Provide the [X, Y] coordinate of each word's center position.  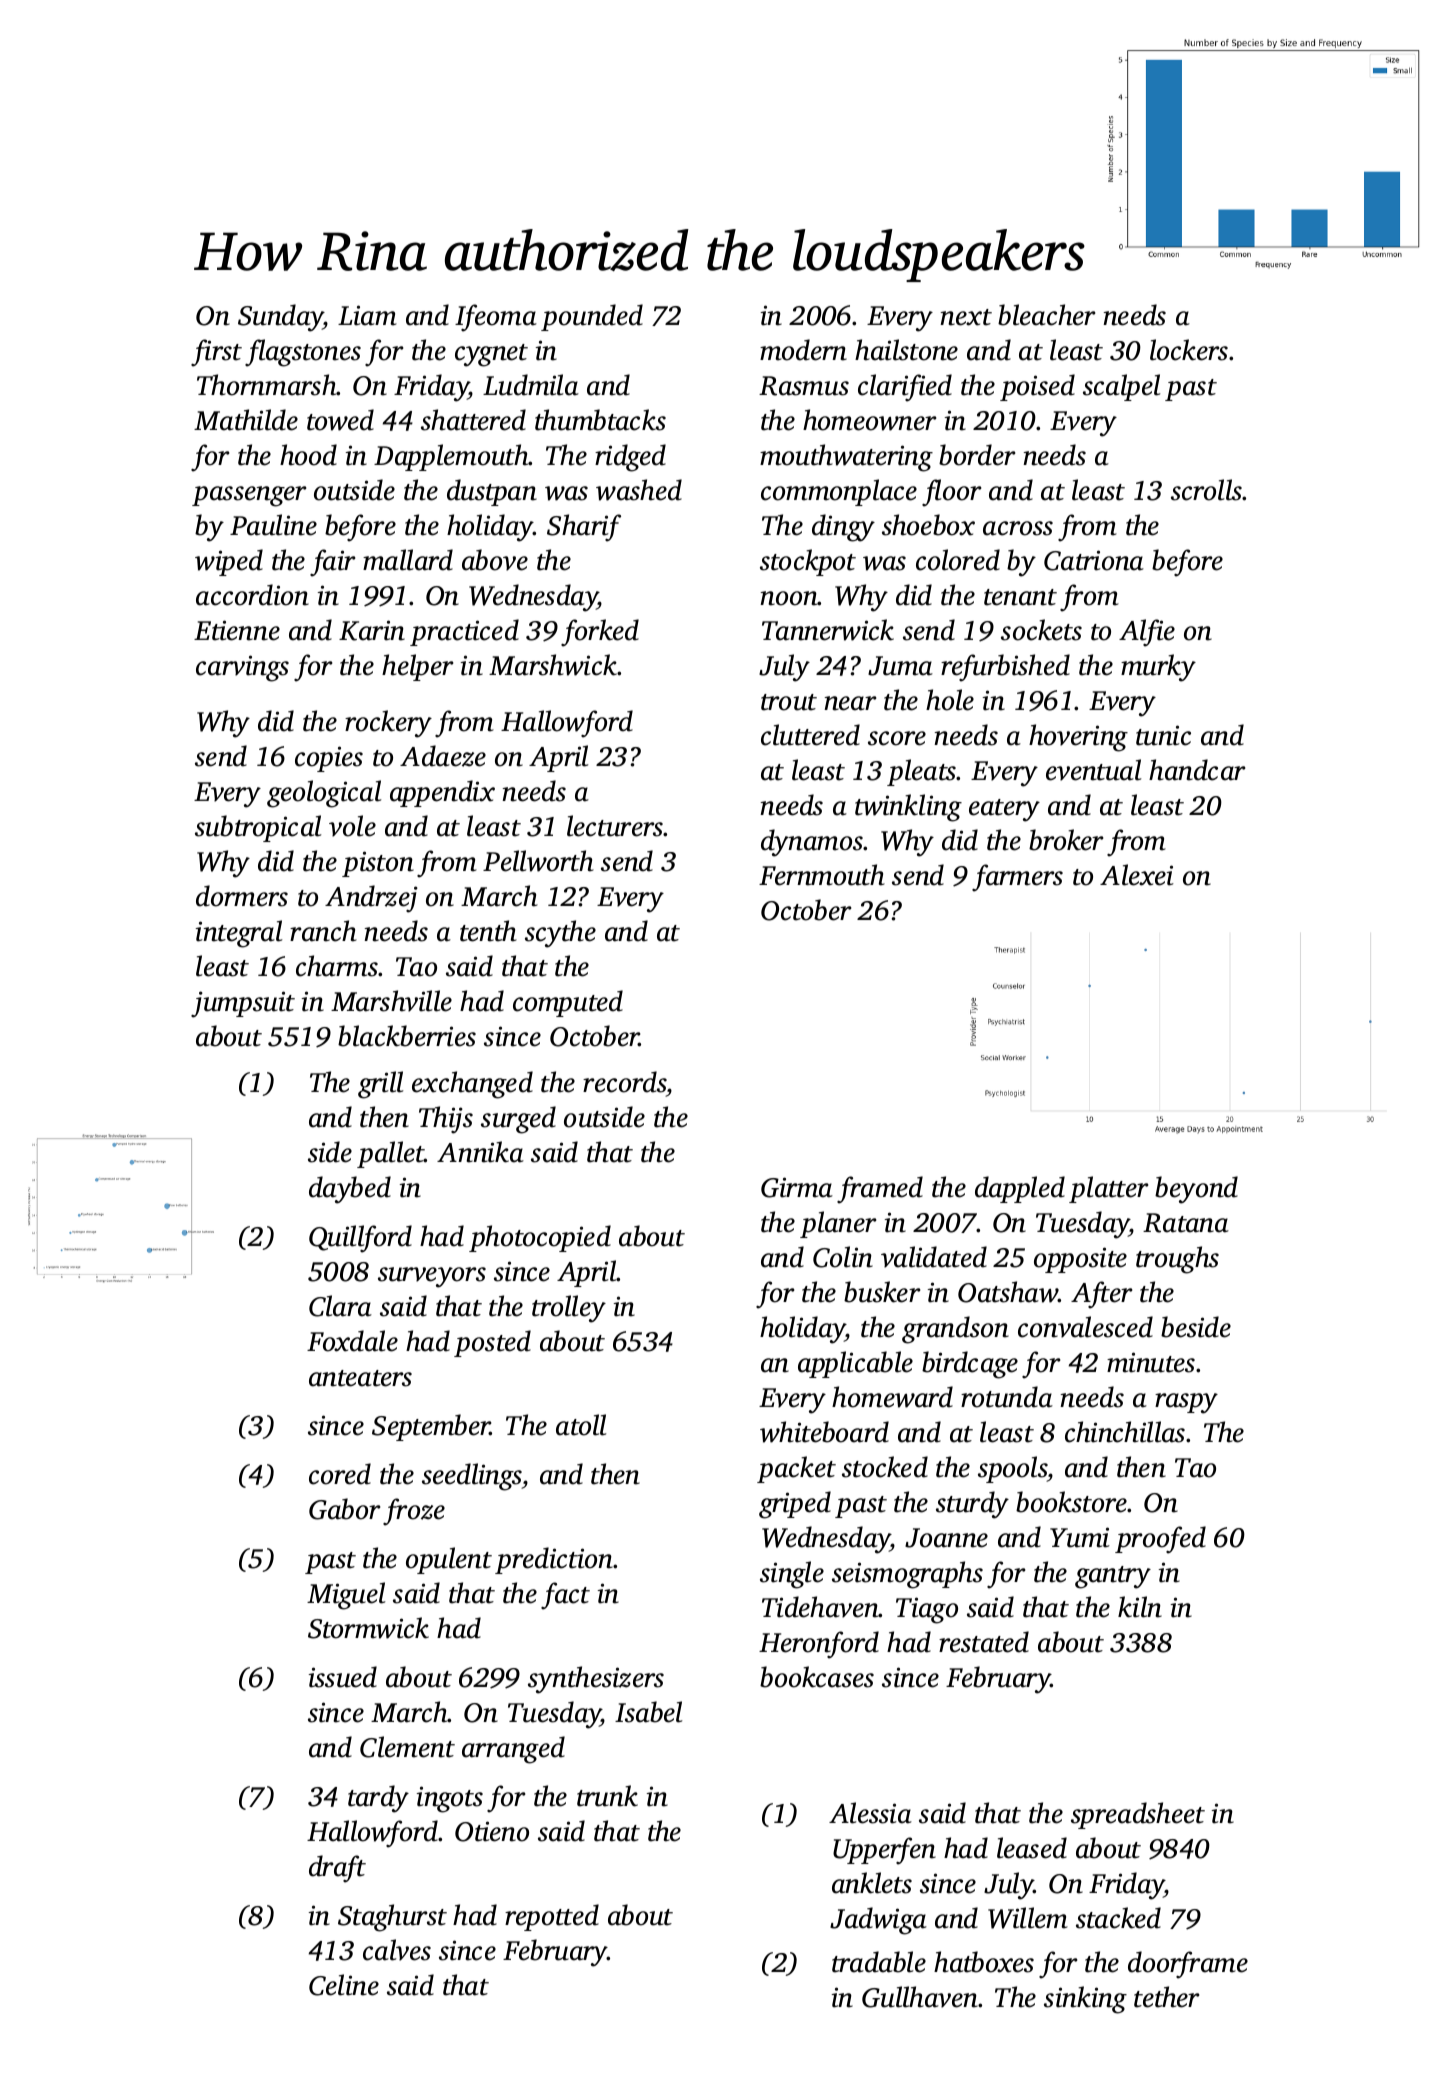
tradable [879, 1962]
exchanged [472, 1085]
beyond [1196, 1190]
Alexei [1137, 875]
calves [397, 1950]
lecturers [615, 826]
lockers [1189, 350]
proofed [1160, 1540]
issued [343, 1677]
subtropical [258, 828]
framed [880, 1190]
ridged [630, 458]
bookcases [817, 1677]
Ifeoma [496, 318]
